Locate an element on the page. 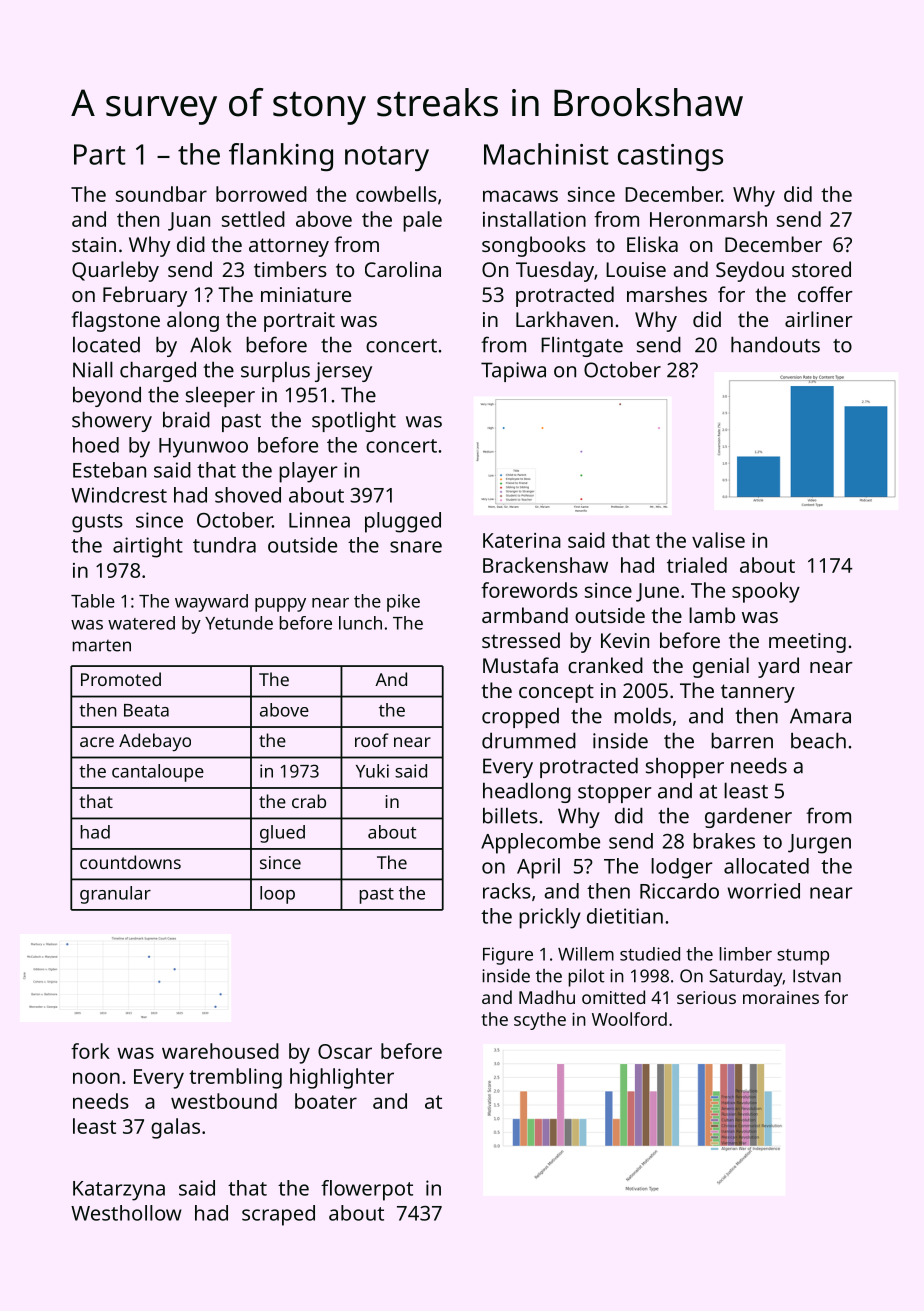 Image resolution: width=924 pixels, height=1311 pixels. scraped is located at coordinates (278, 1215).
